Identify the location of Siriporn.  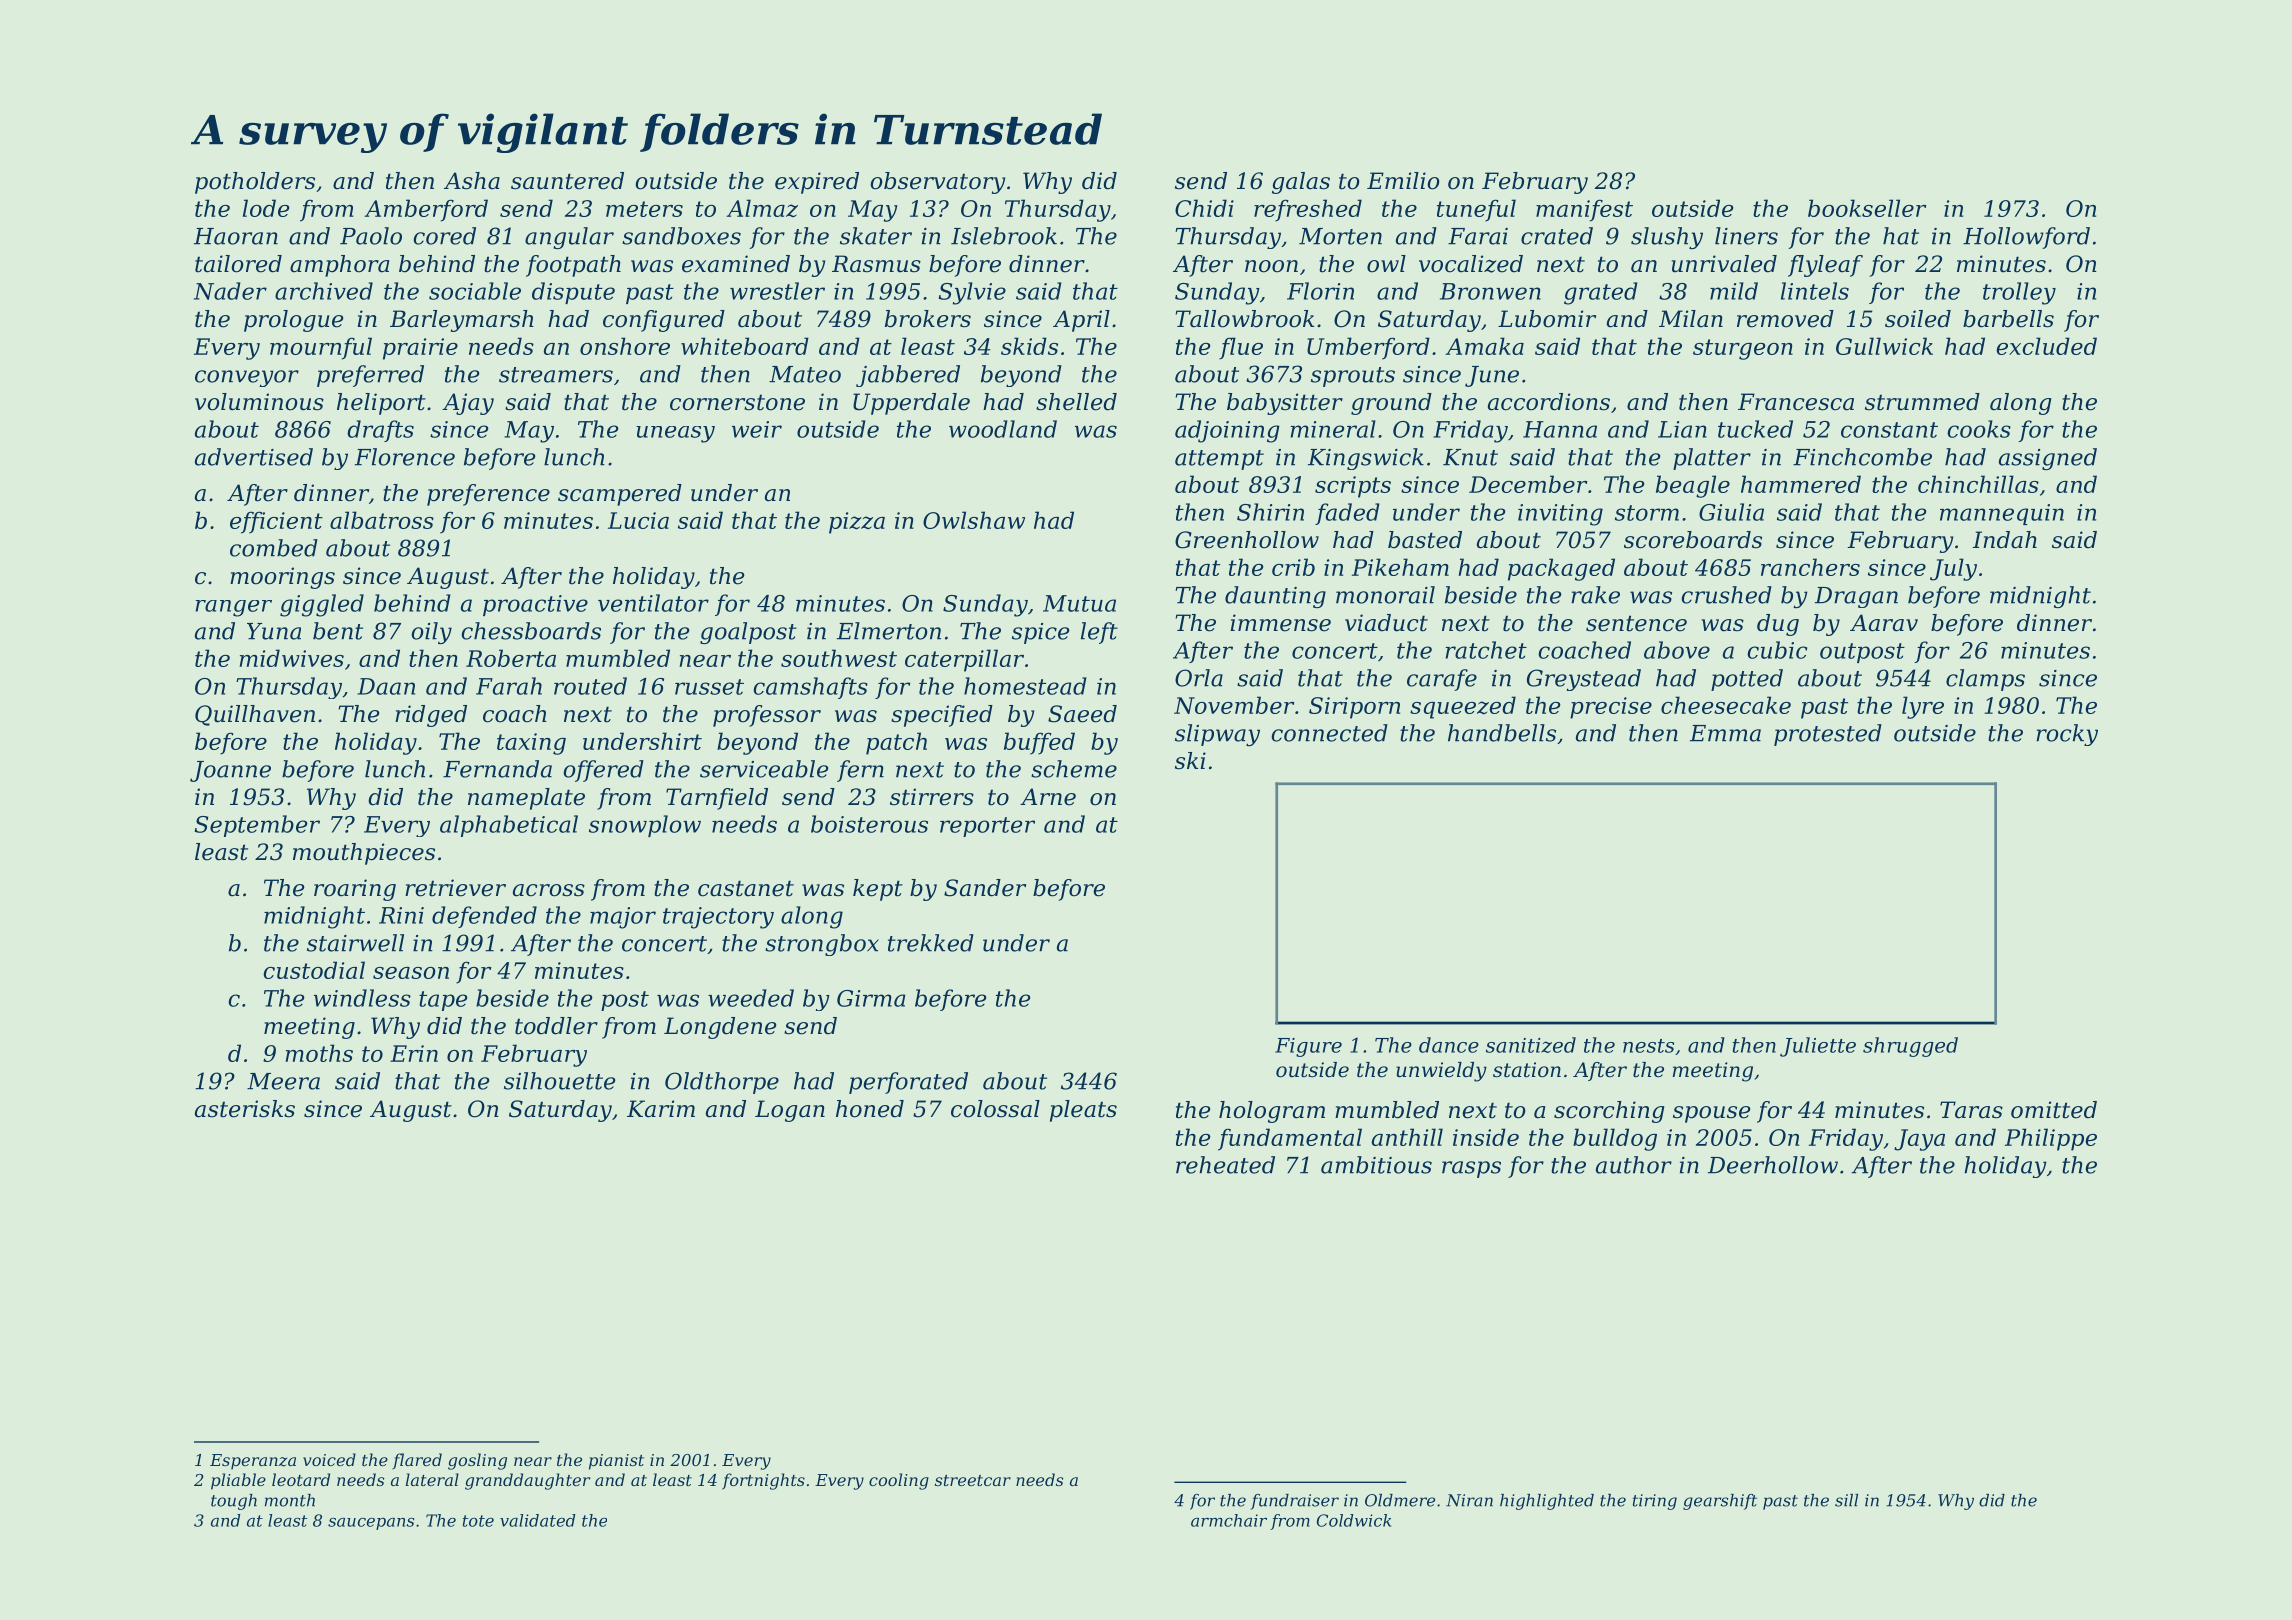
(1354, 708).
